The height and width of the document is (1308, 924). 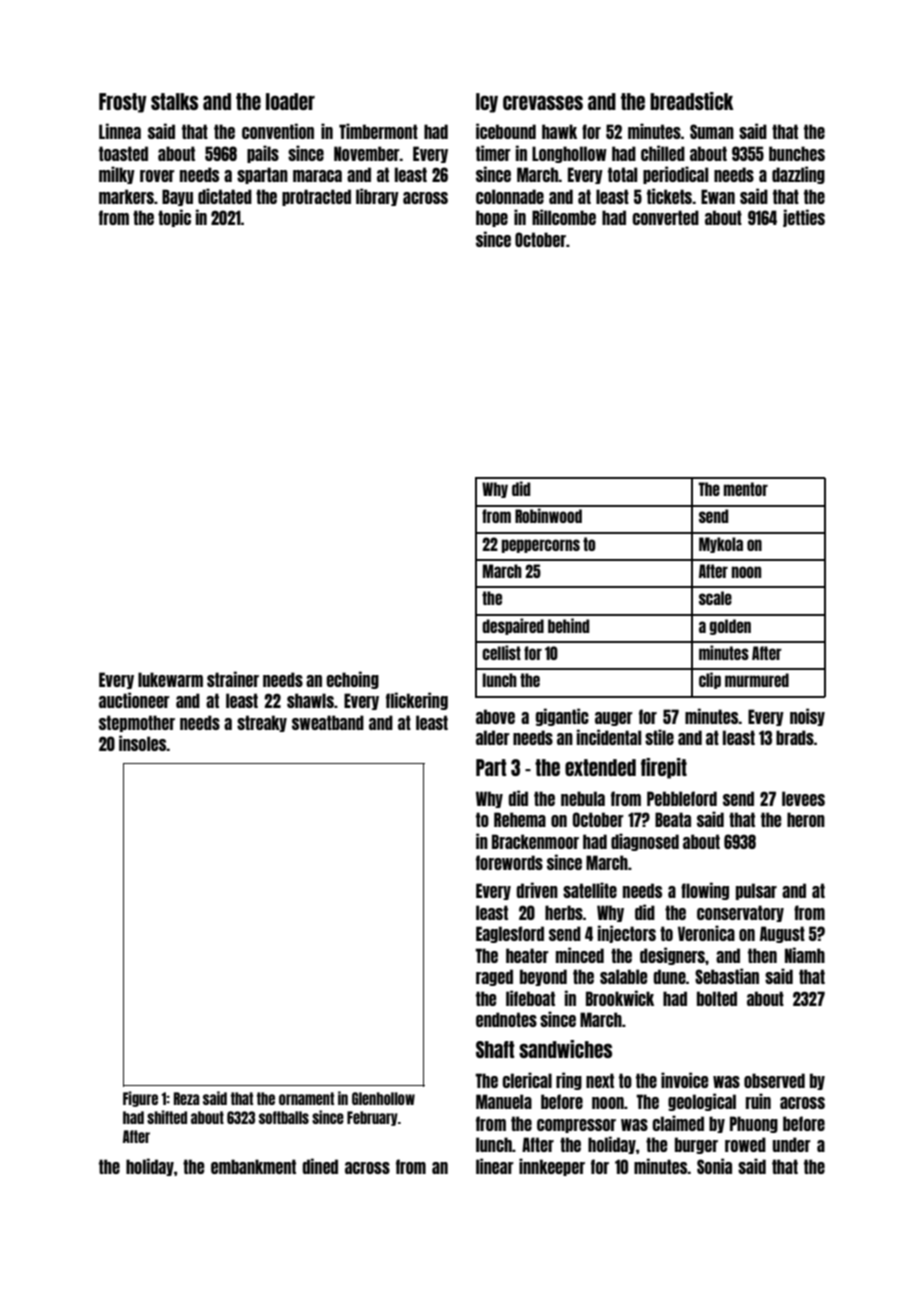 What do you see at coordinates (170, 679) in the document?
I see `lukewarm` at bounding box center [170, 679].
